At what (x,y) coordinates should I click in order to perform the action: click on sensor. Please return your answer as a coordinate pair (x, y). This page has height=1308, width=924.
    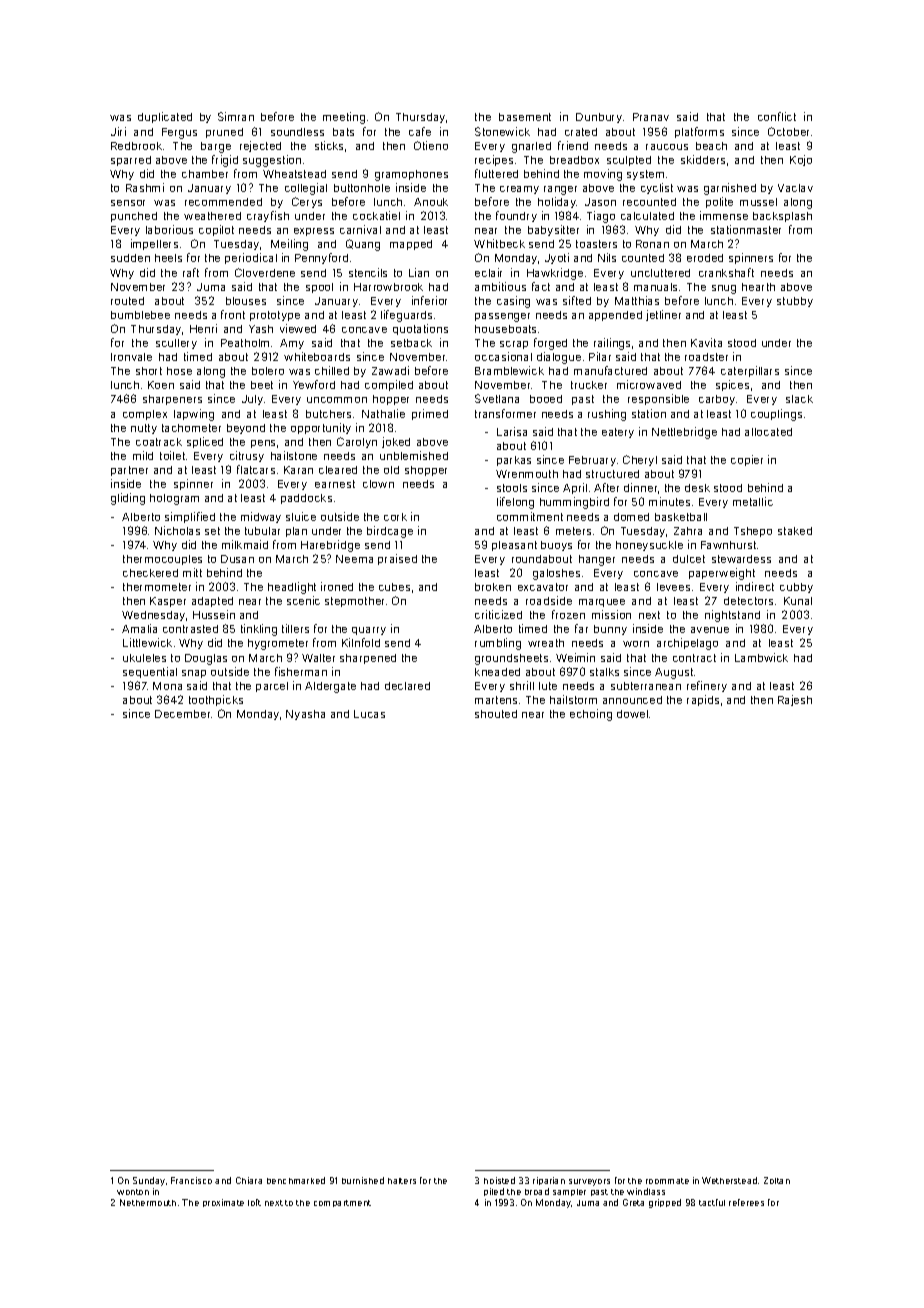
    Looking at the image, I should click on (128, 203).
